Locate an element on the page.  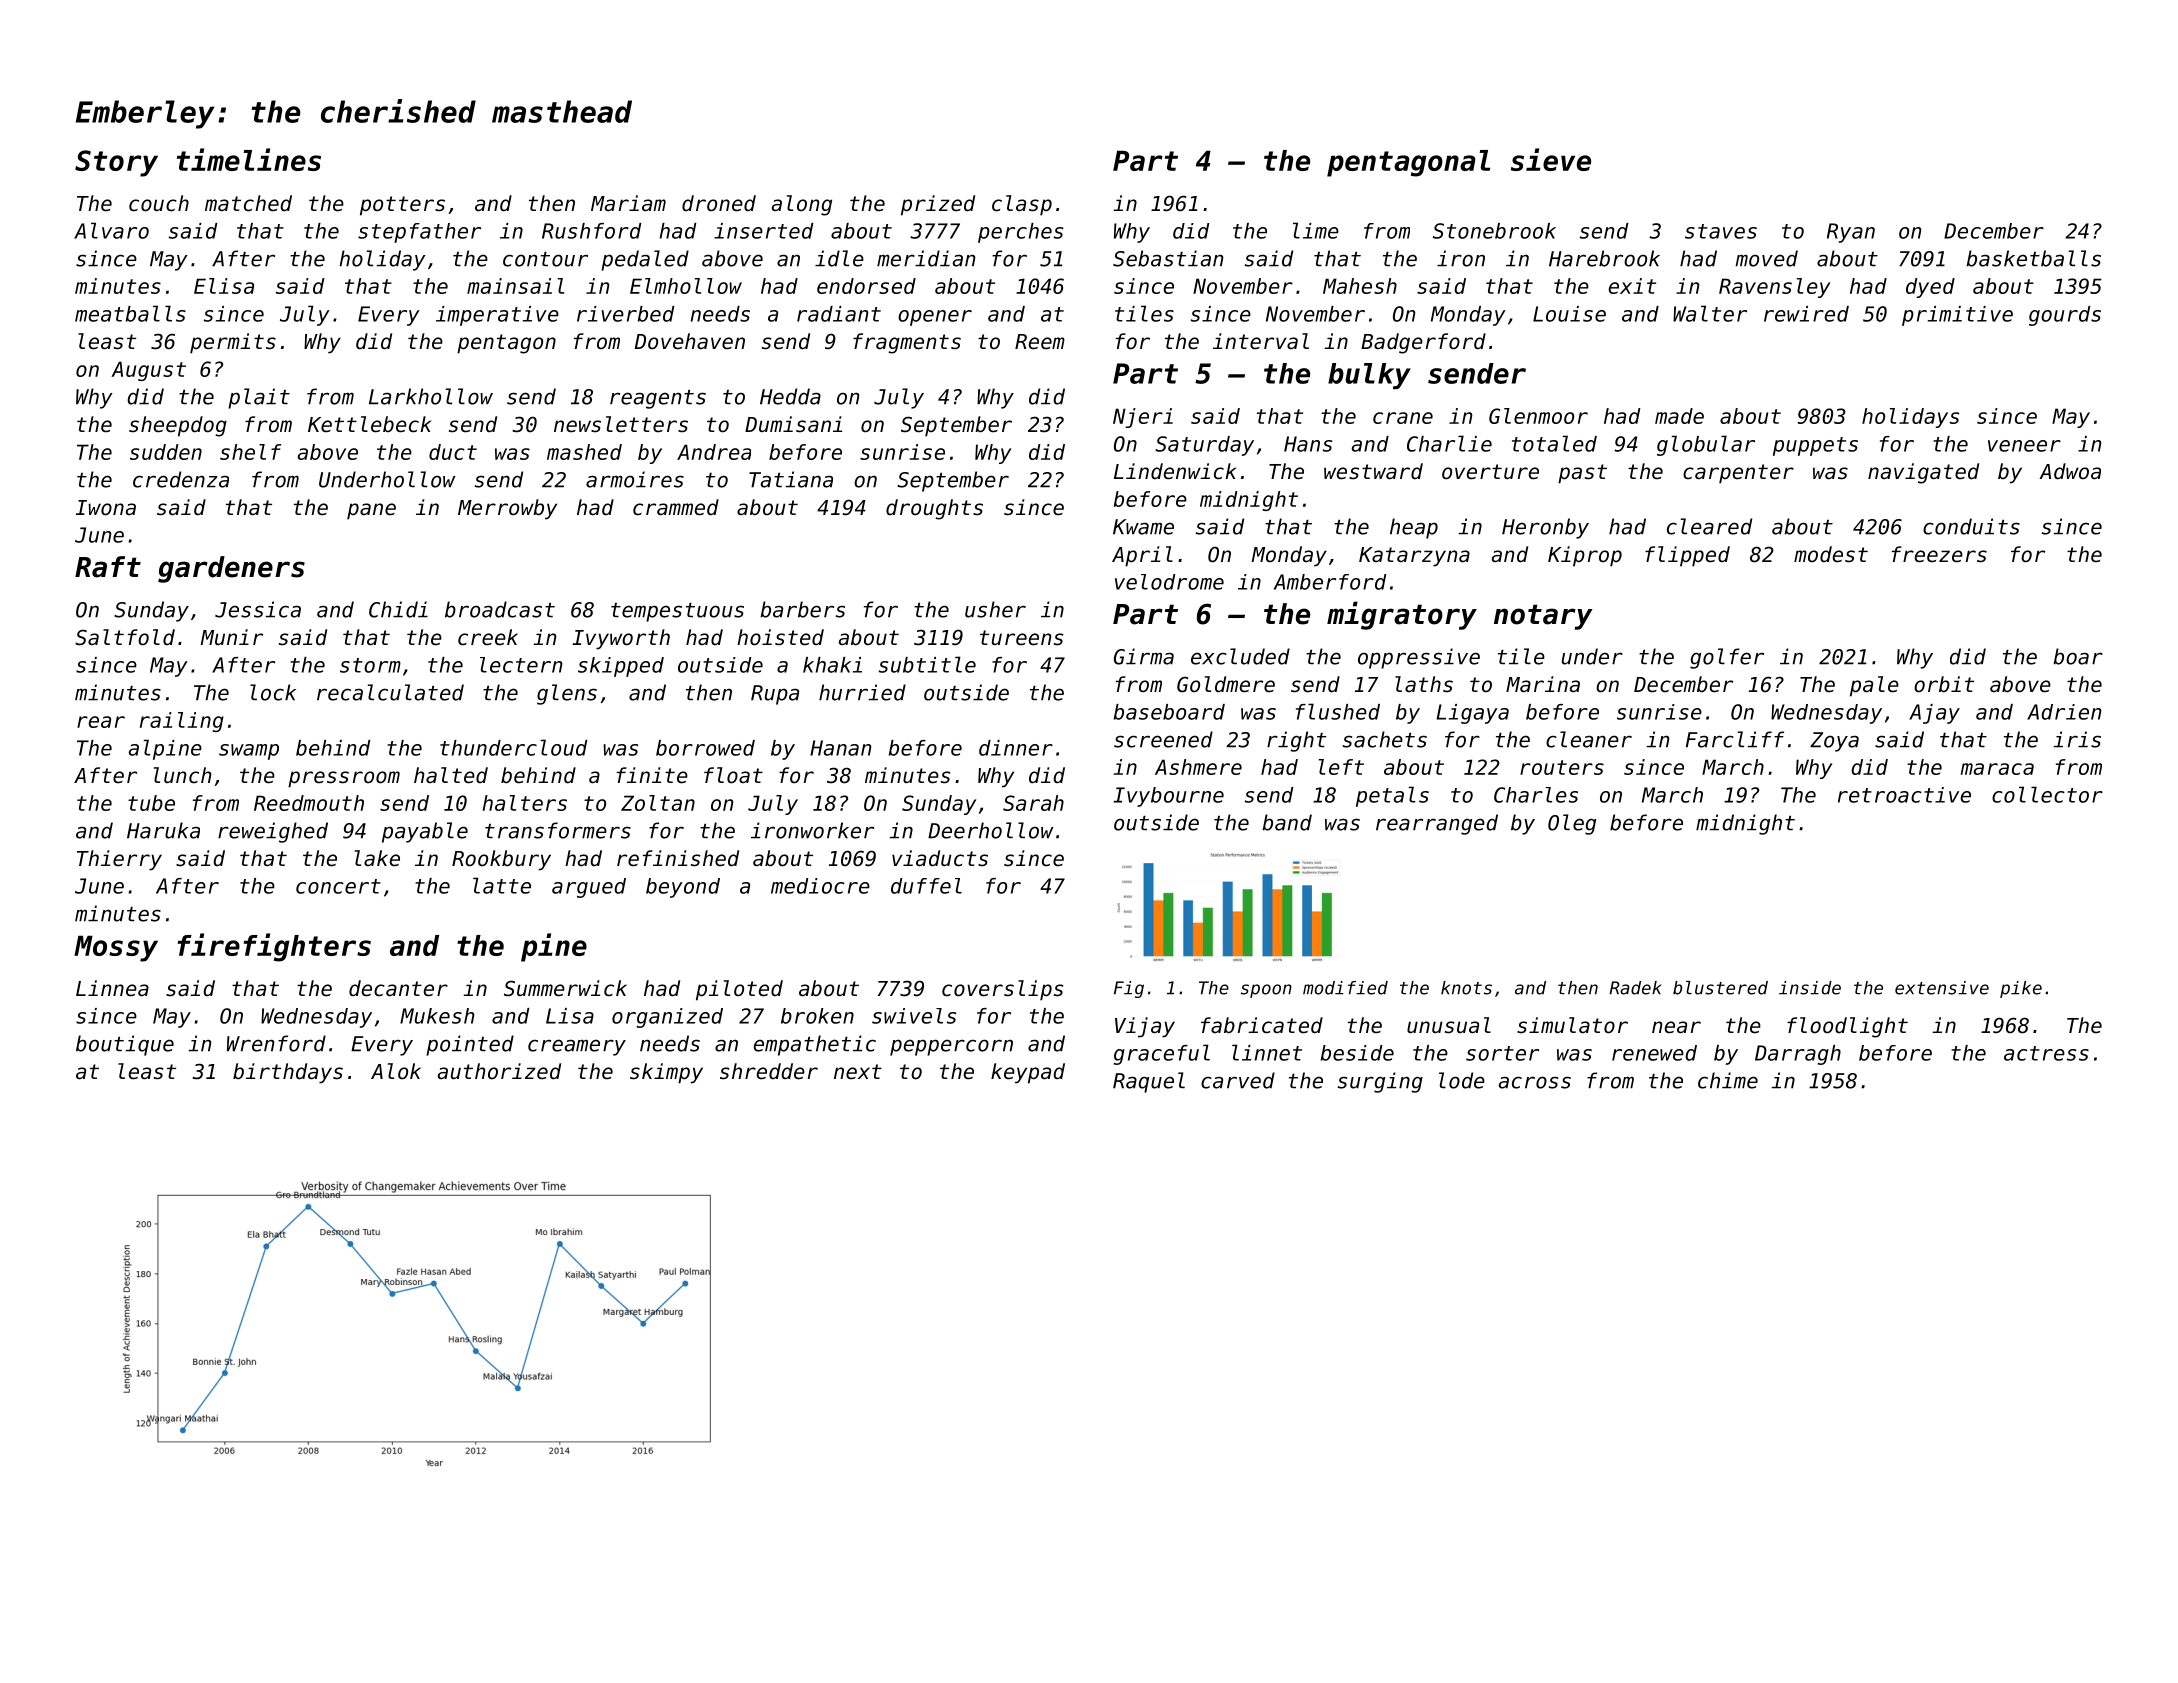
actress is located at coordinates (2046, 1053).
